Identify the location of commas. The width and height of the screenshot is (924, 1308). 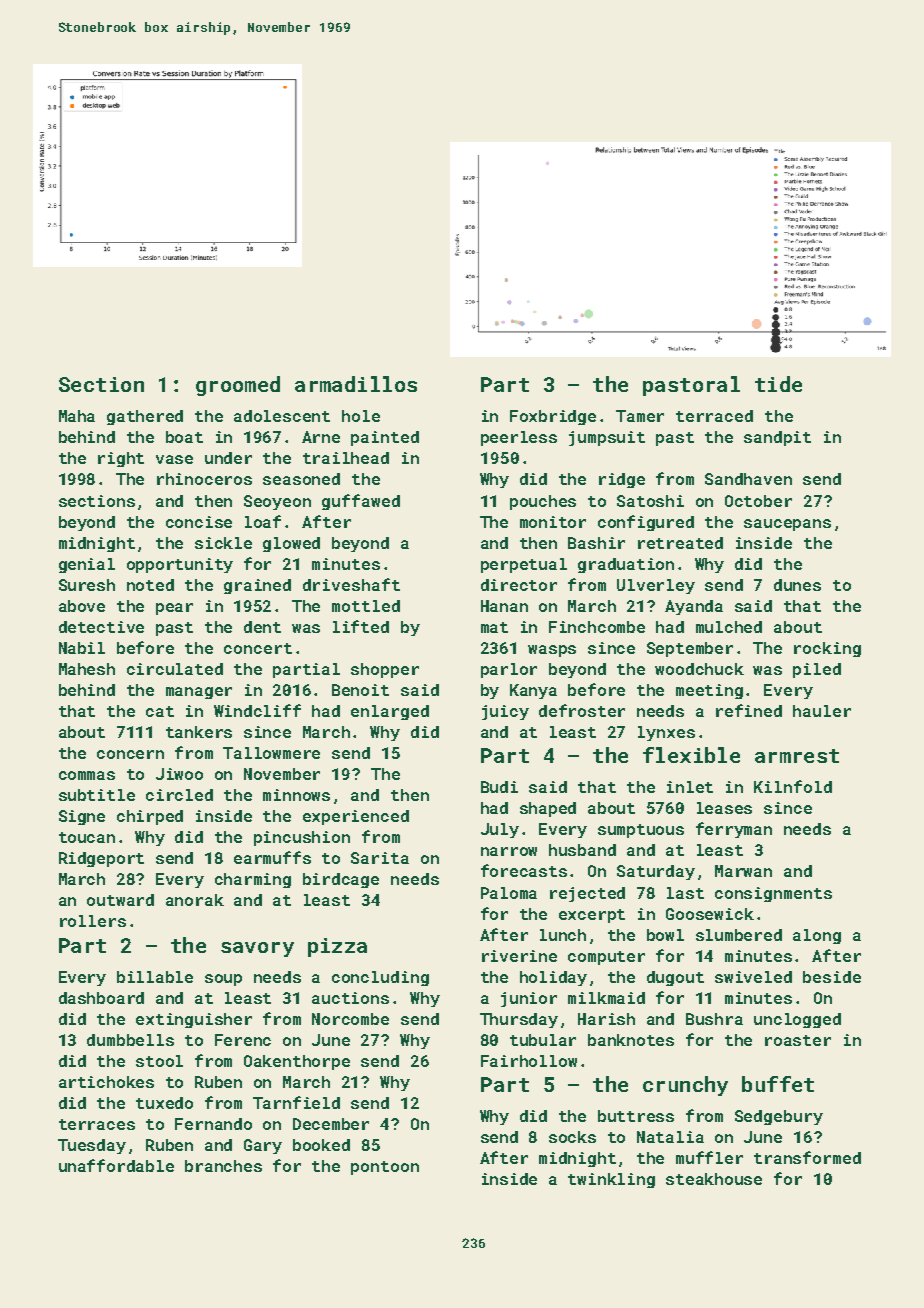
(87, 775).
